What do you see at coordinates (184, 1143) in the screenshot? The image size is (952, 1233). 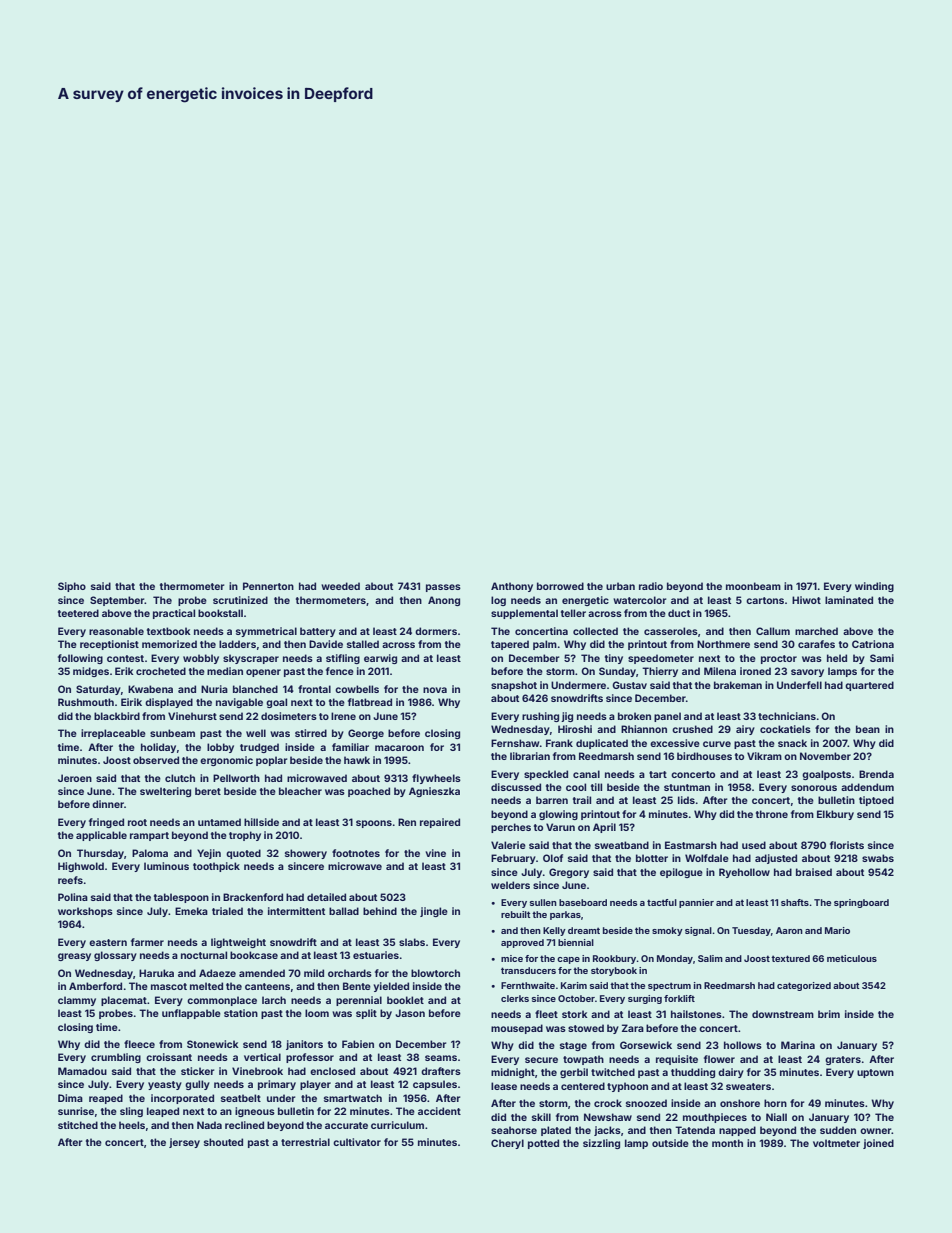 I see `jersey` at bounding box center [184, 1143].
